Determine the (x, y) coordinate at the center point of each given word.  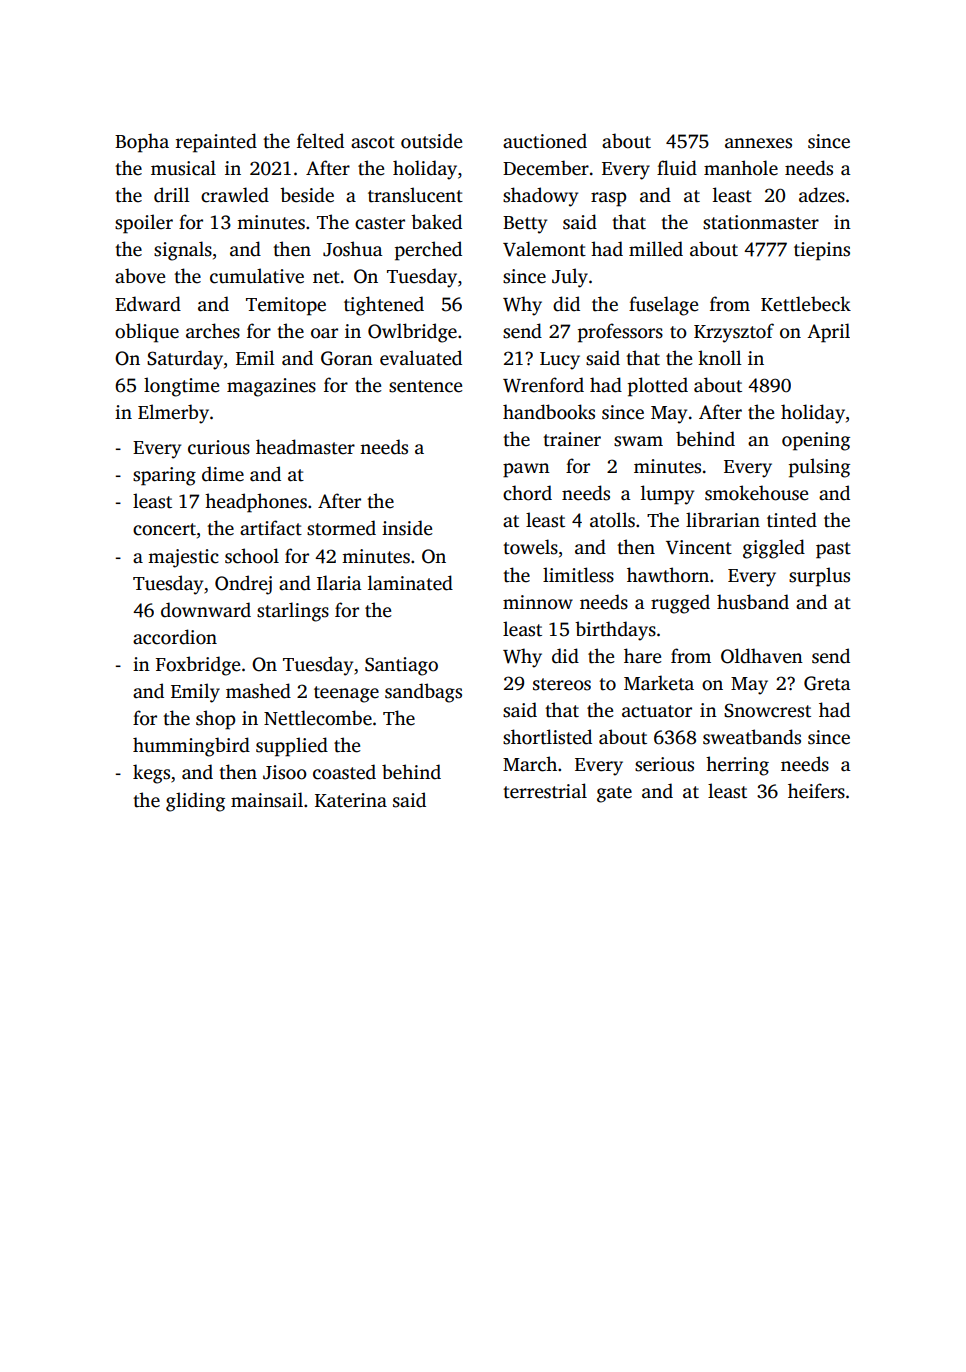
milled (656, 249)
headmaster (305, 447)
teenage (346, 694)
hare (642, 656)
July (570, 278)
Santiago (401, 666)
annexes (758, 143)
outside (431, 141)
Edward (148, 304)
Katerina (351, 800)
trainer (572, 439)
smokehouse (756, 493)
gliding (195, 802)
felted (320, 141)
